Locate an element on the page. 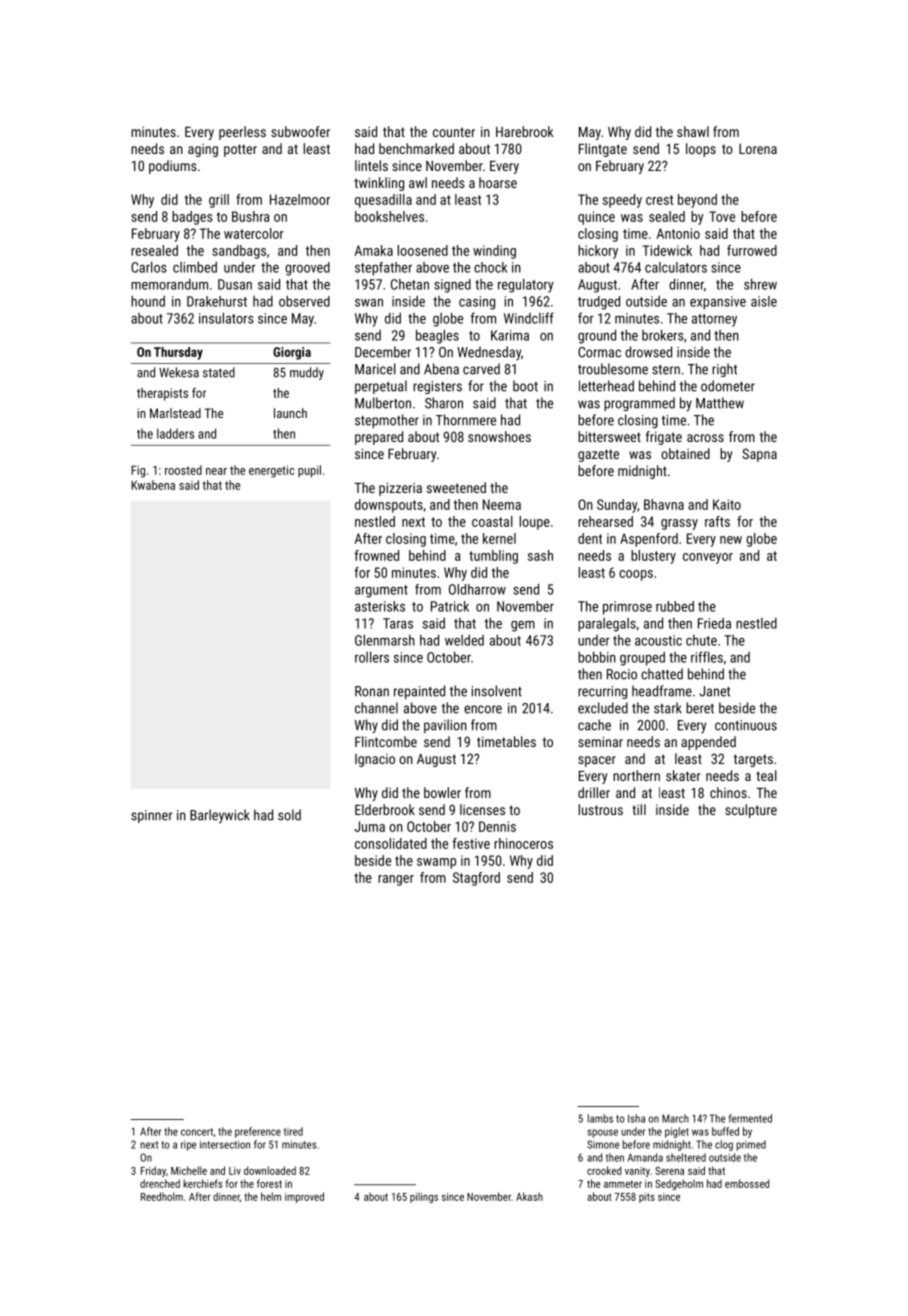  Reedholm is located at coordinates (162, 1196).
